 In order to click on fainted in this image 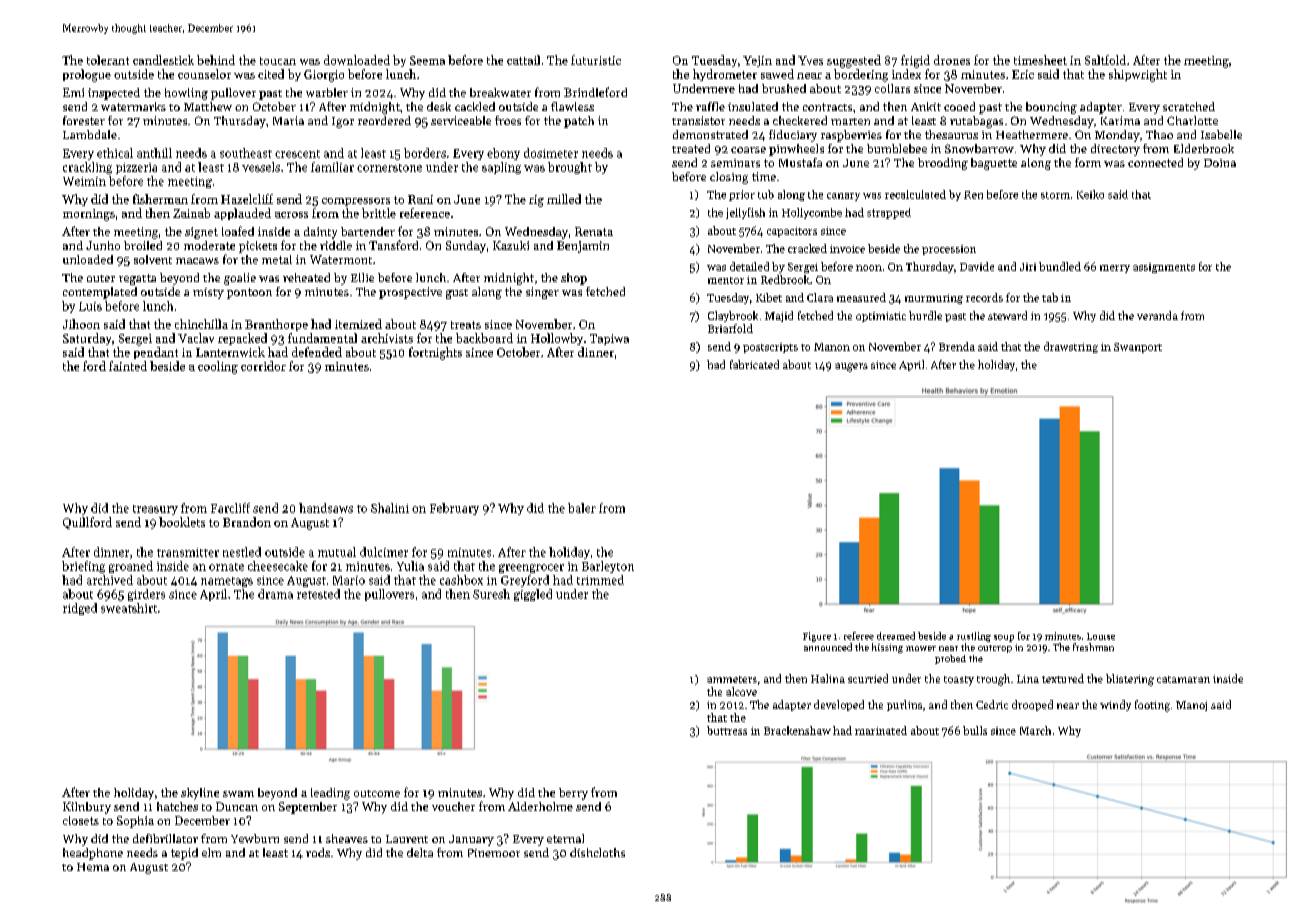, I will do `click(128, 366)`.
